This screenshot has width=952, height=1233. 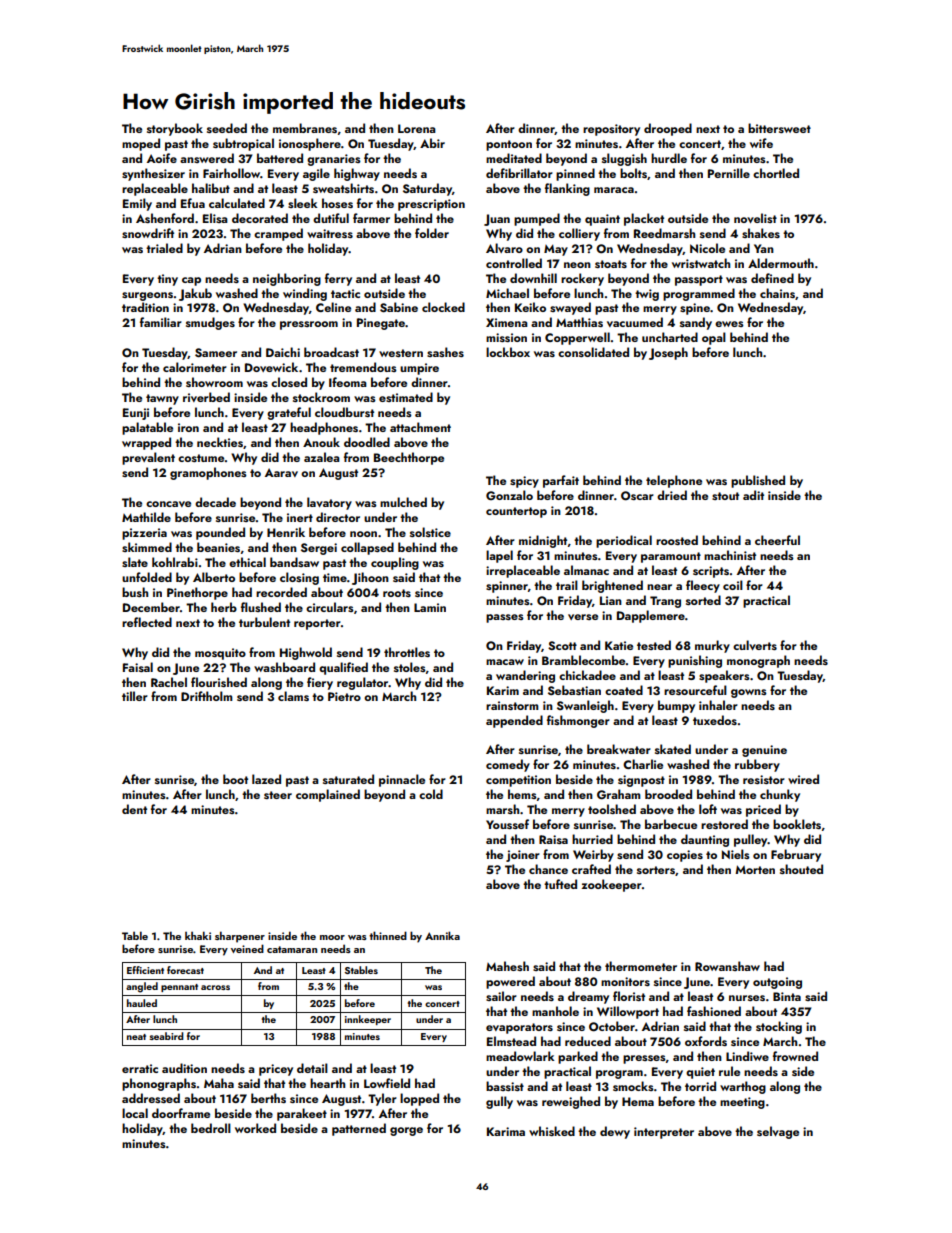 What do you see at coordinates (725, 496) in the screenshot?
I see `stout` at bounding box center [725, 496].
